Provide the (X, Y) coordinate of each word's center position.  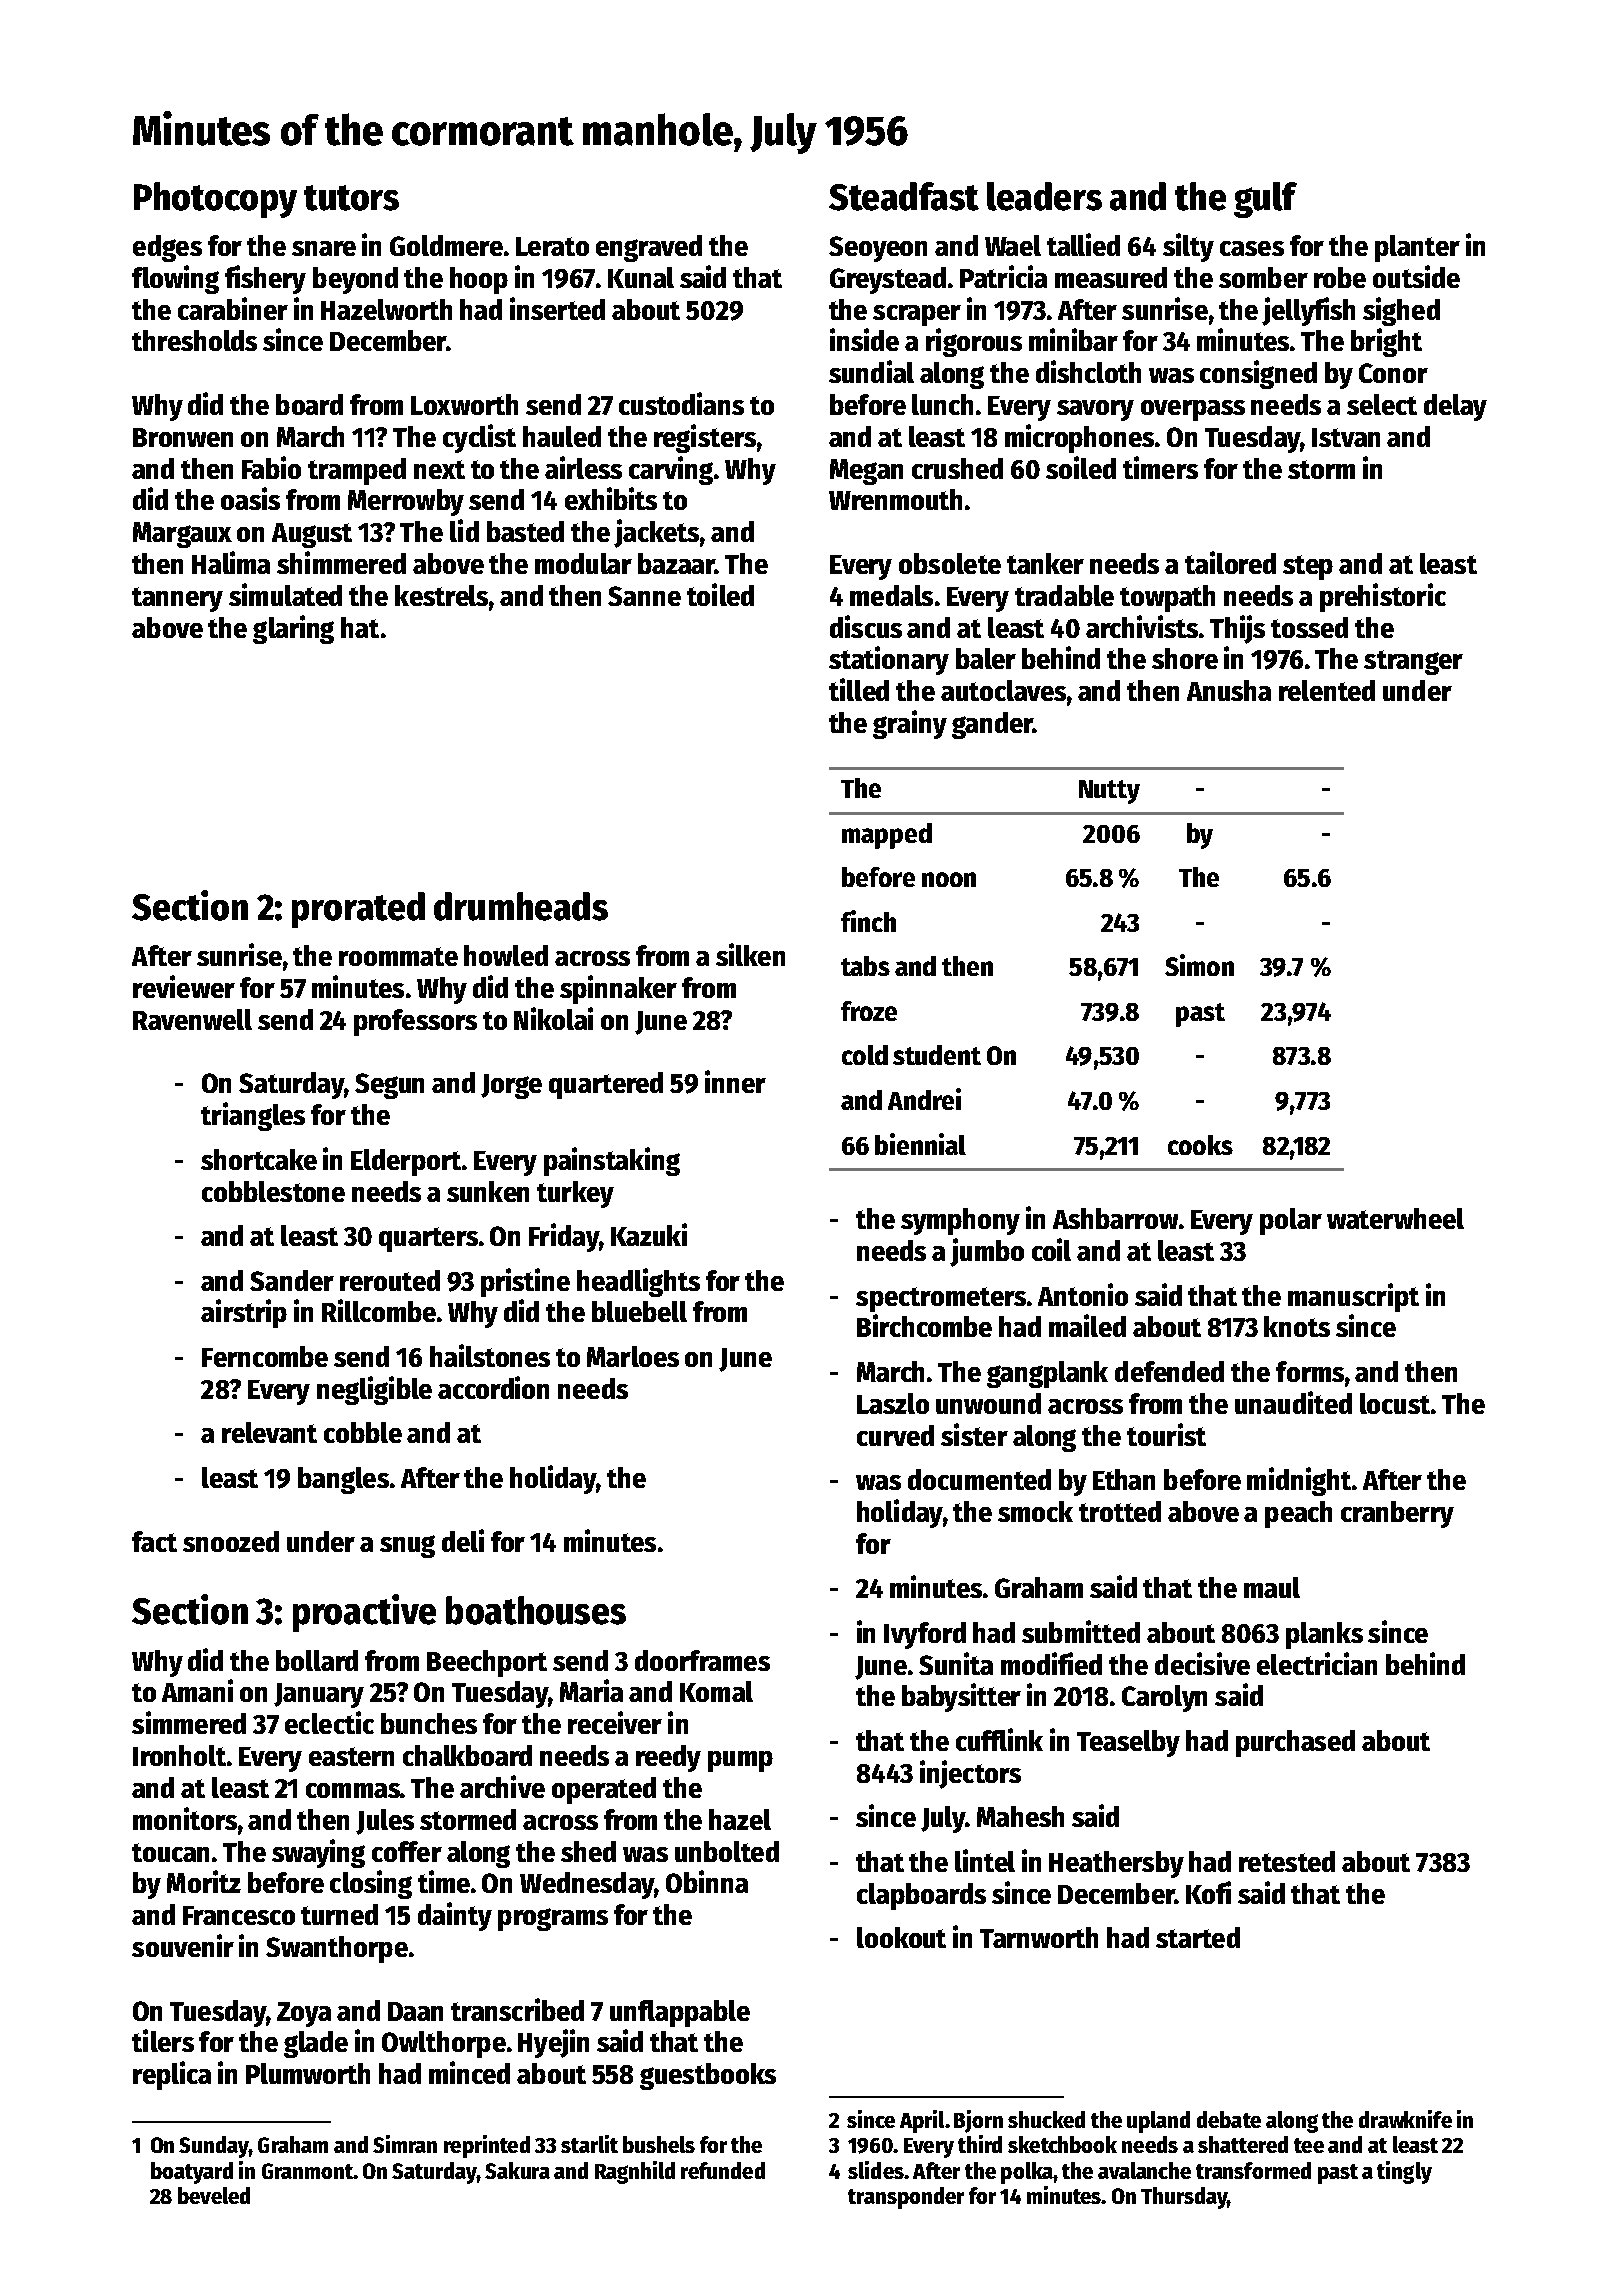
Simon (1199, 965)
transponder (906, 2198)
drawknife (1405, 2119)
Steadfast (904, 196)
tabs (865, 966)
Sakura (517, 2170)
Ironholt (179, 1755)
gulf (1265, 200)
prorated (358, 910)
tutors (351, 198)
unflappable (680, 2013)
